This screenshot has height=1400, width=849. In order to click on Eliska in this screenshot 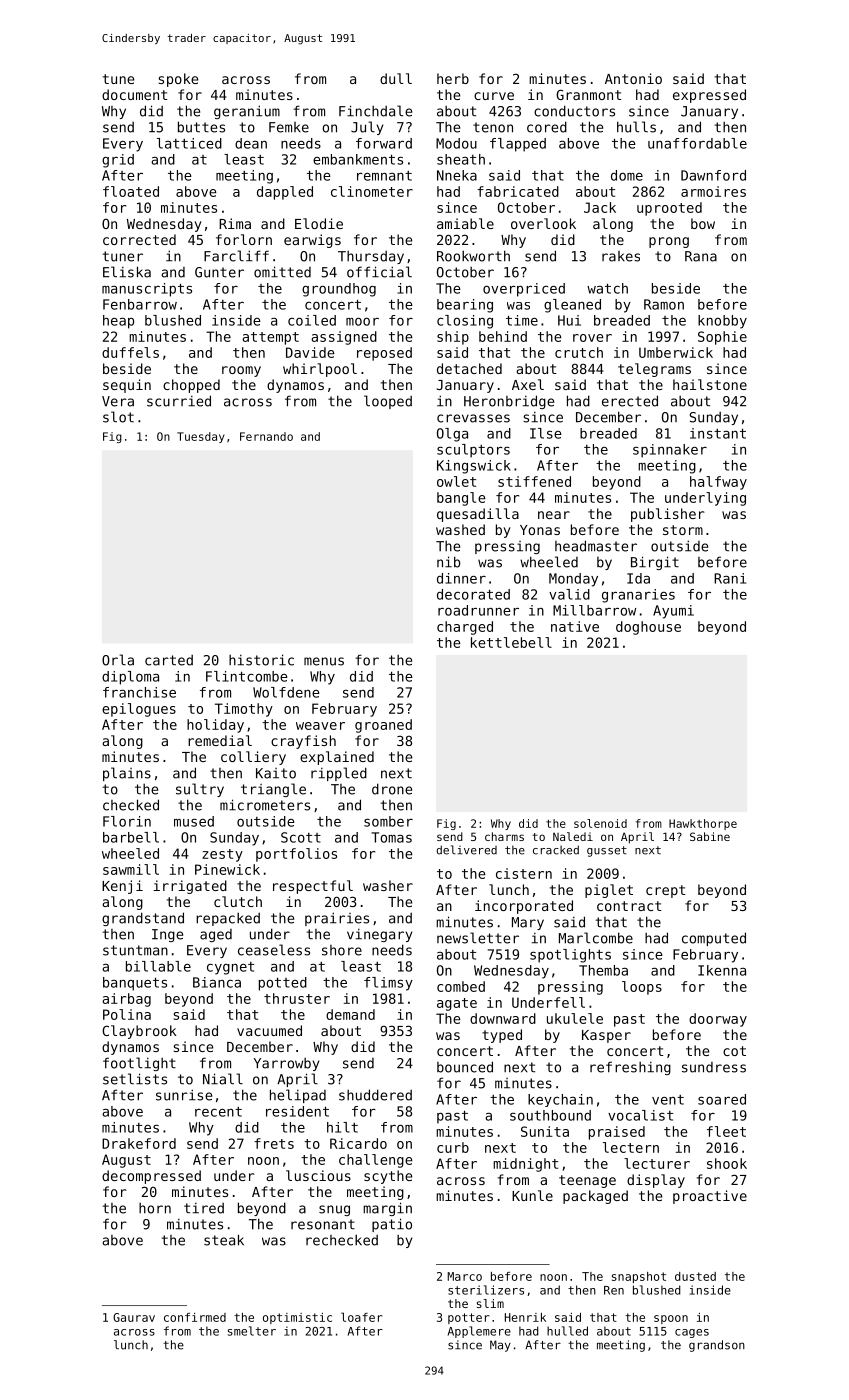, I will do `click(127, 272)`.
